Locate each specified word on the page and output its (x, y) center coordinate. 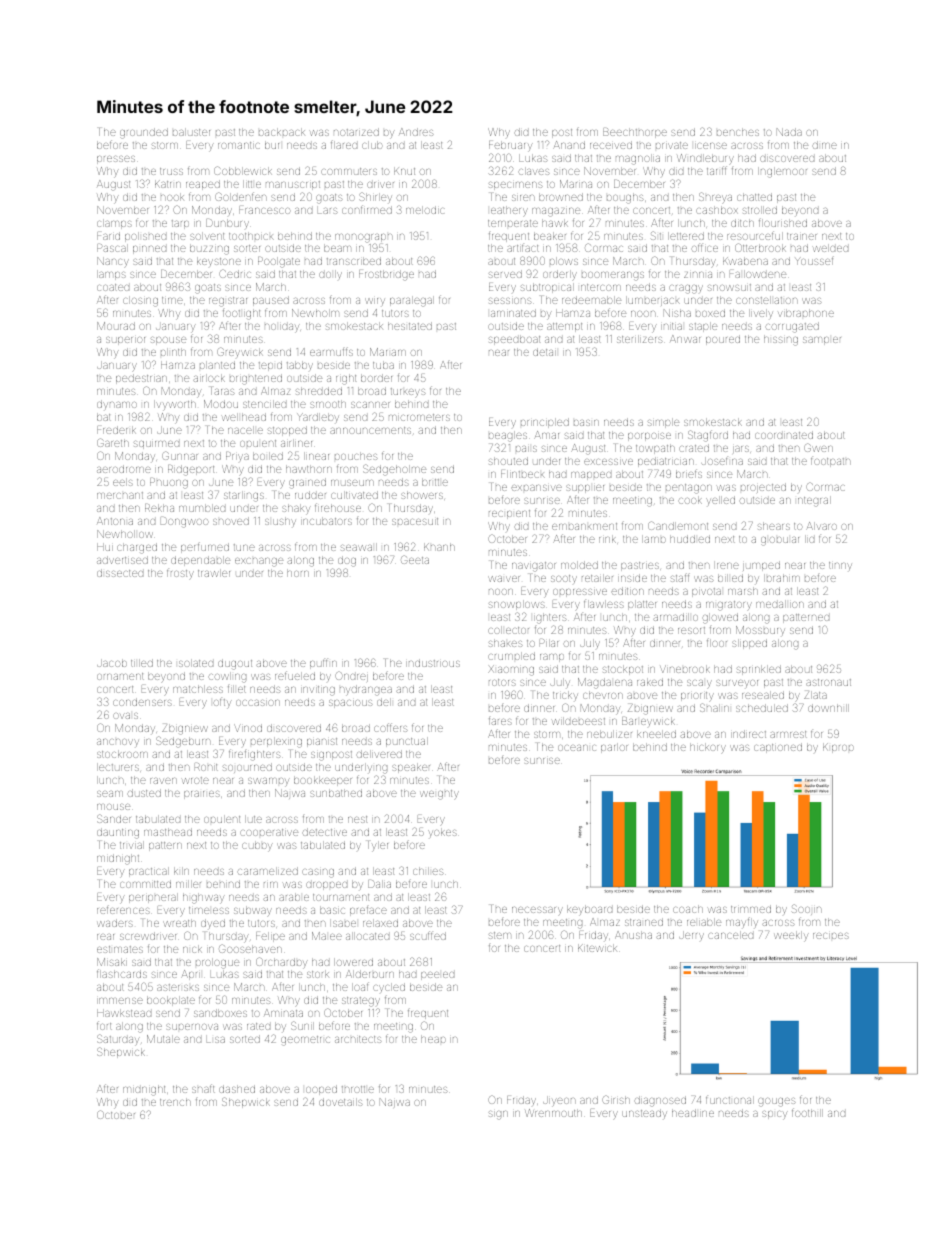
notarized (356, 132)
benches (738, 132)
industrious (433, 663)
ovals (125, 716)
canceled (730, 935)
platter (642, 605)
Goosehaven (250, 948)
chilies (428, 871)
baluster (191, 132)
